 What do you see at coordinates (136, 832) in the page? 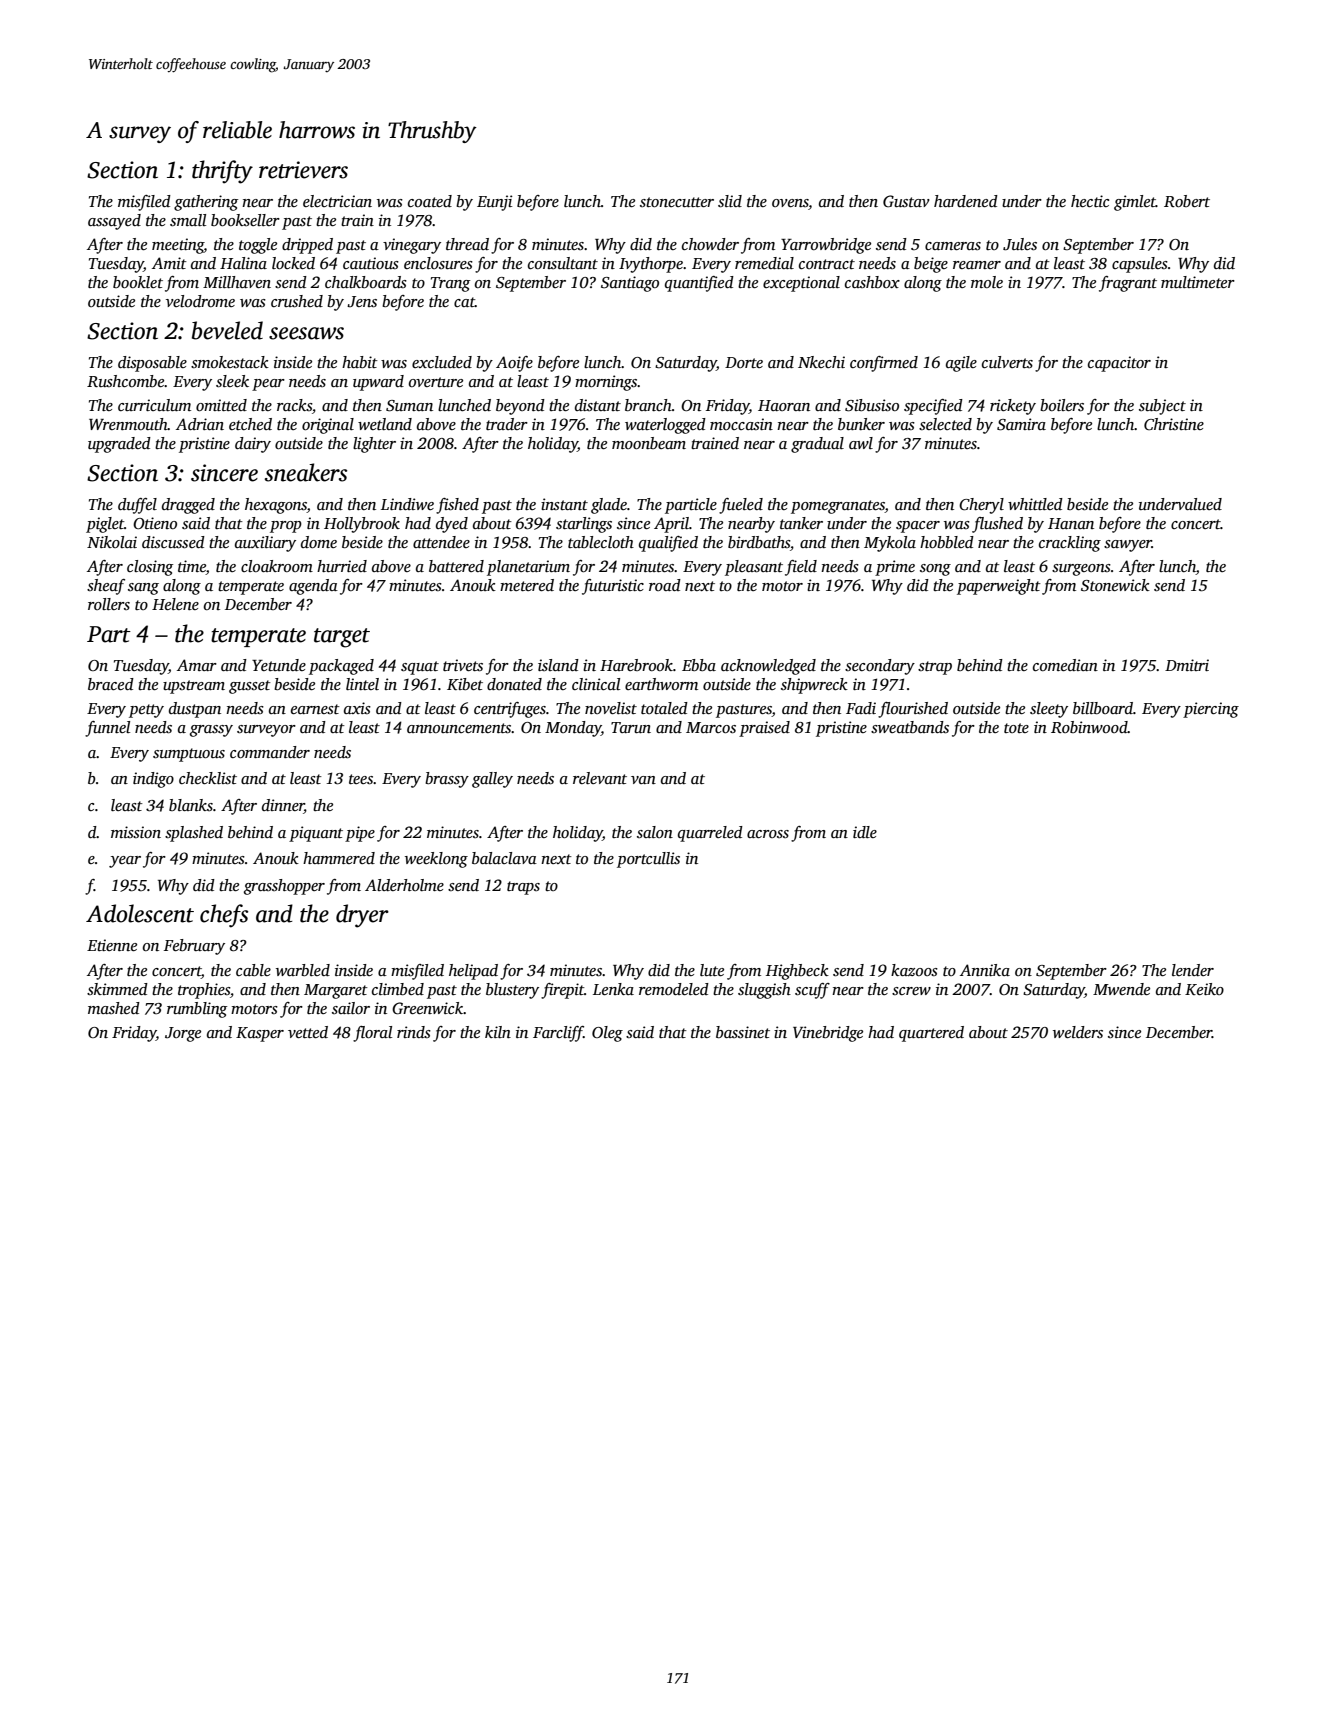
I see `mission` at bounding box center [136, 832].
